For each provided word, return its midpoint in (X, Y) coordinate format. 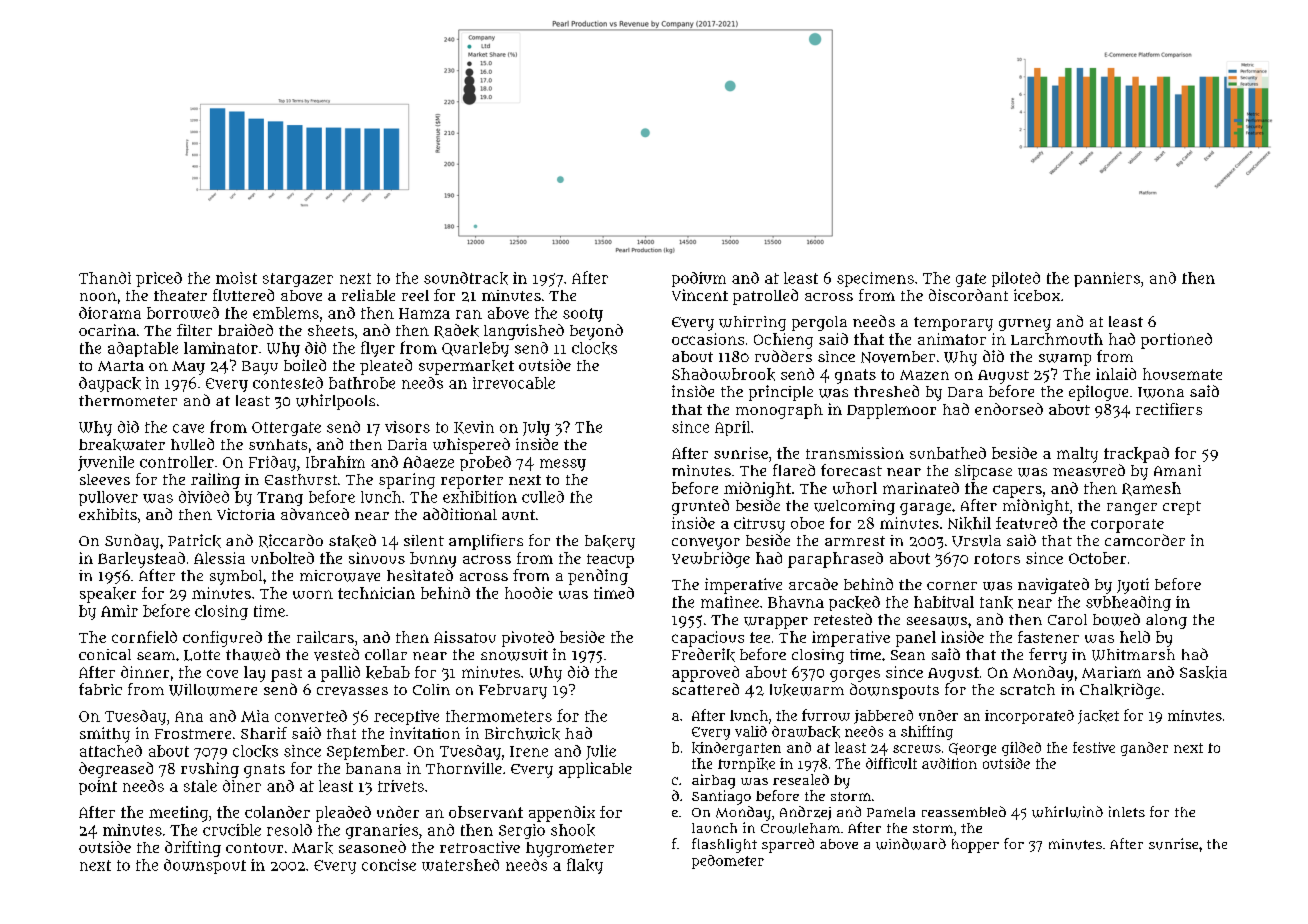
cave (188, 428)
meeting (178, 814)
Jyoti (1133, 586)
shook (573, 830)
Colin (431, 689)
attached (111, 751)
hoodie (529, 593)
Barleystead (141, 560)
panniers (1107, 279)
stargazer (298, 280)
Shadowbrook (723, 374)
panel (916, 639)
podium (699, 279)
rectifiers (1169, 409)
